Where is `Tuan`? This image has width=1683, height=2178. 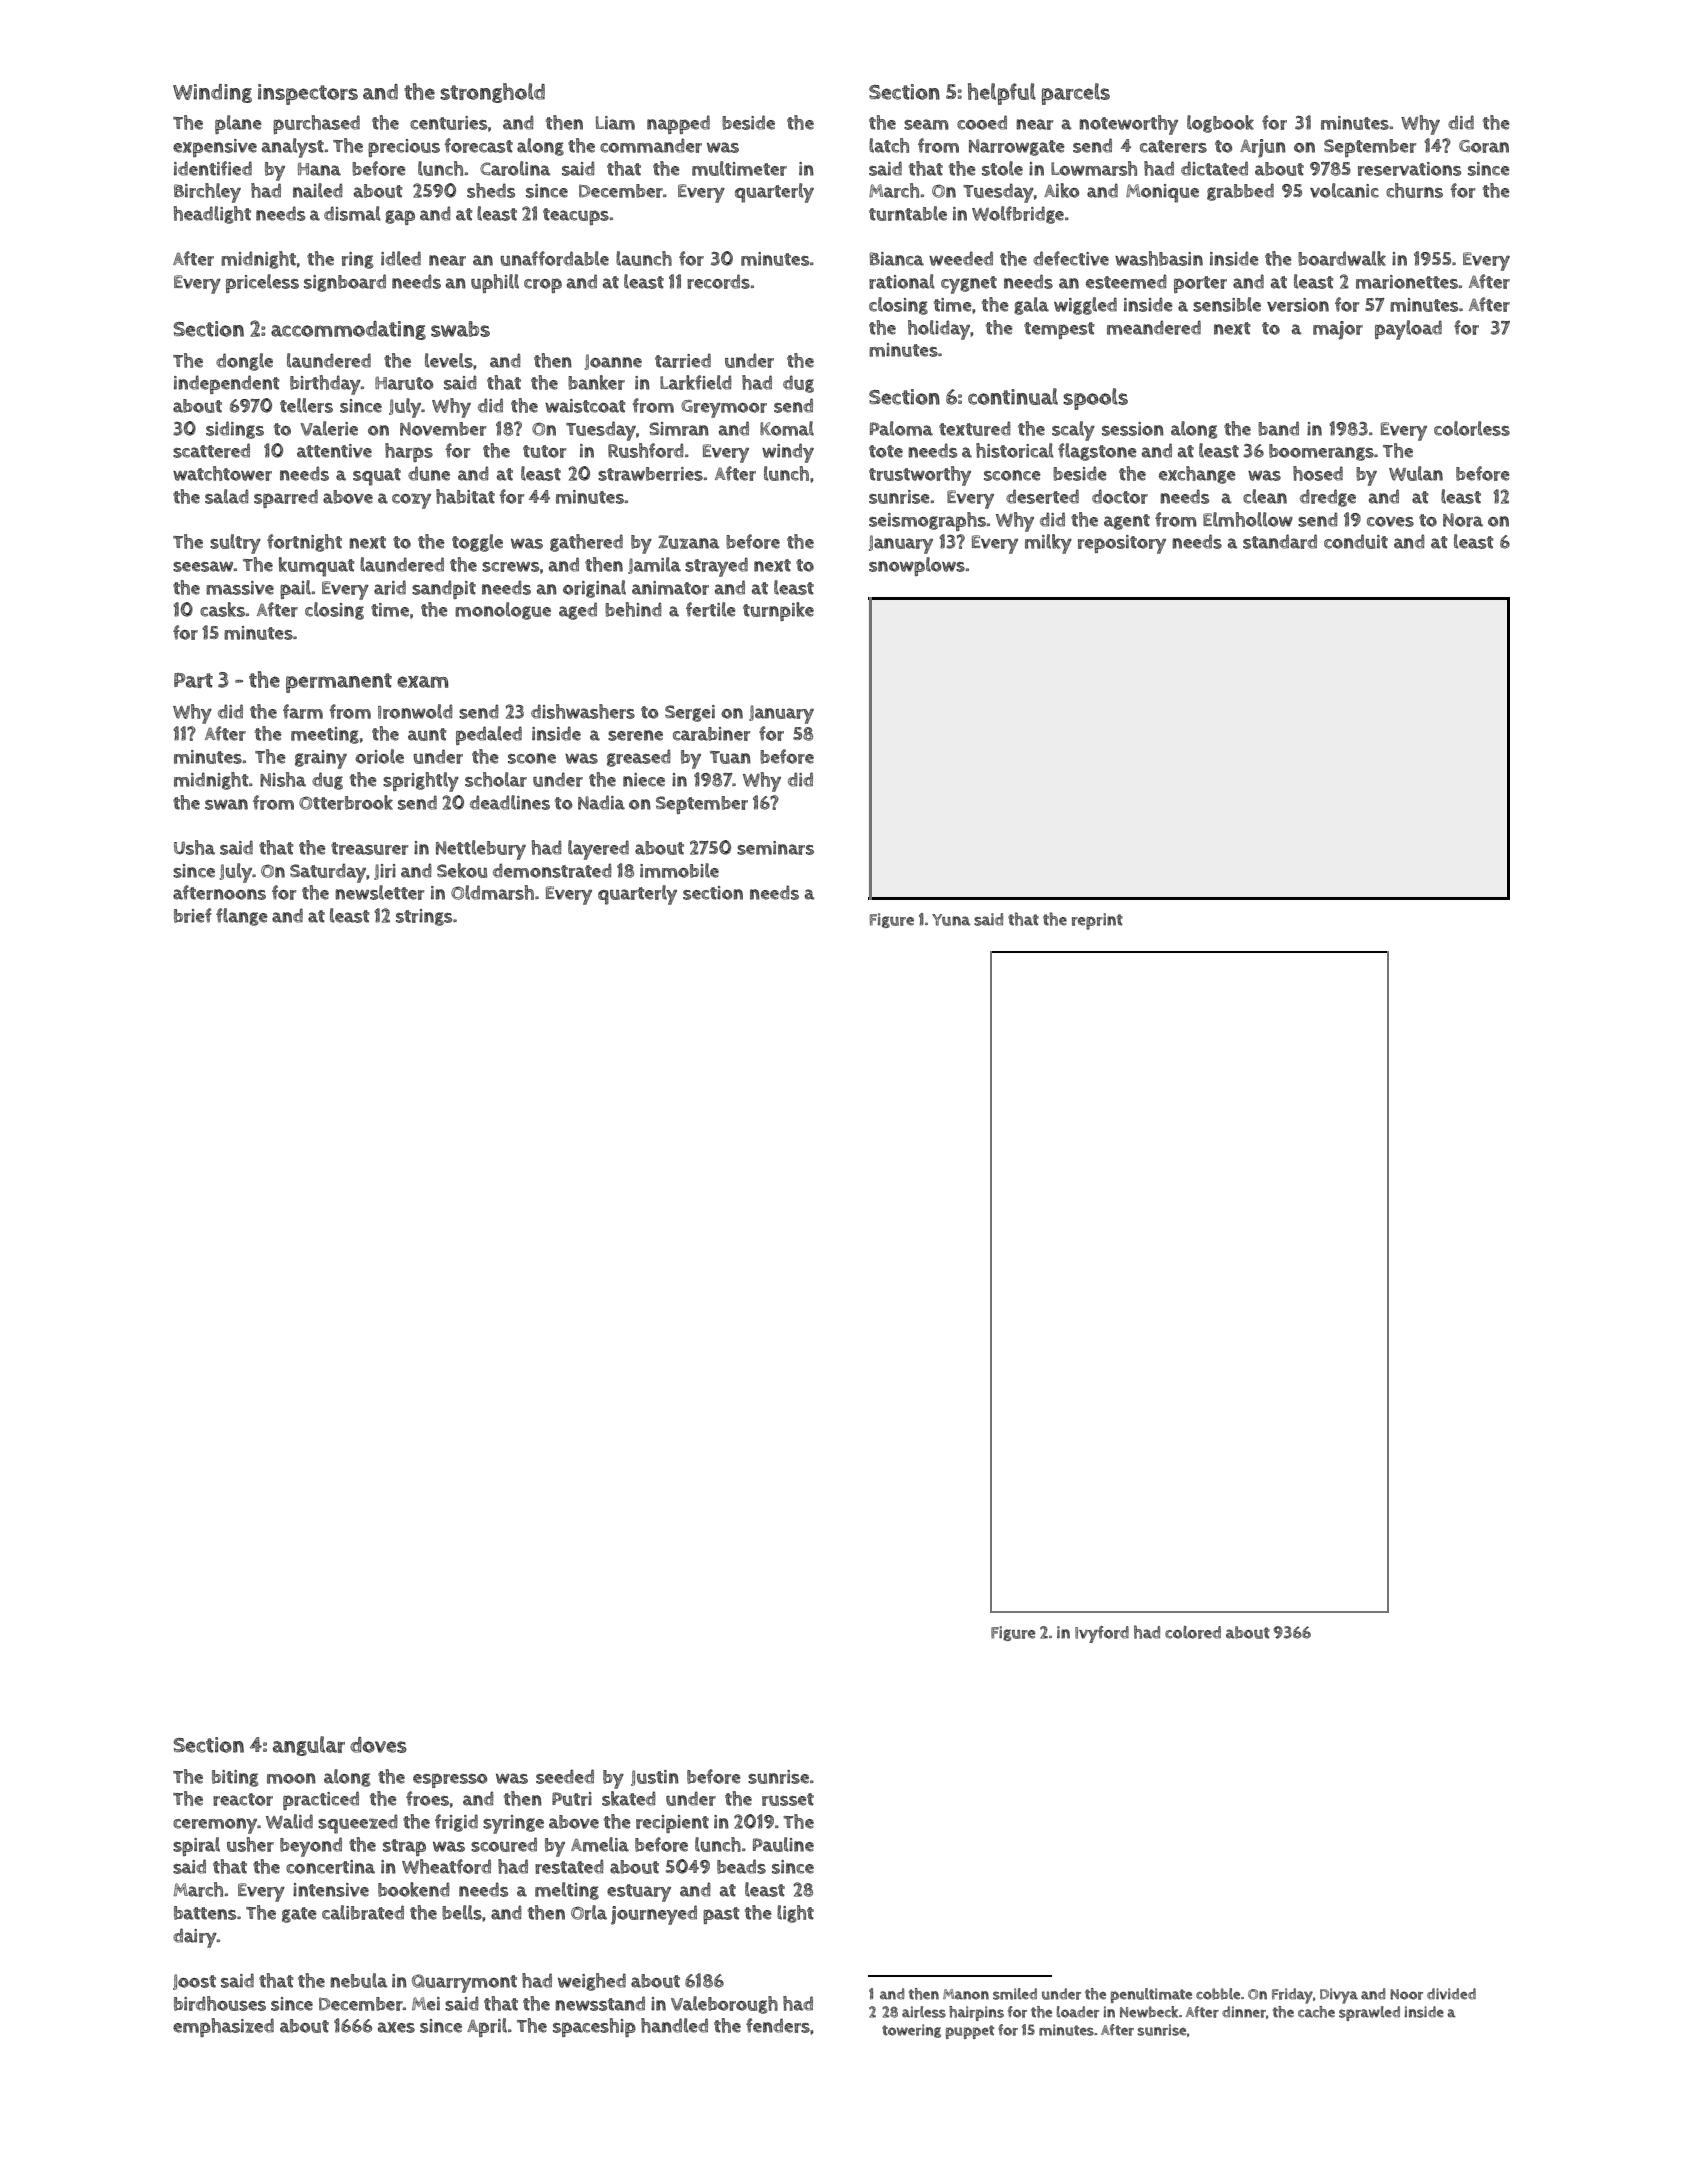 Tuan is located at coordinates (730, 757).
